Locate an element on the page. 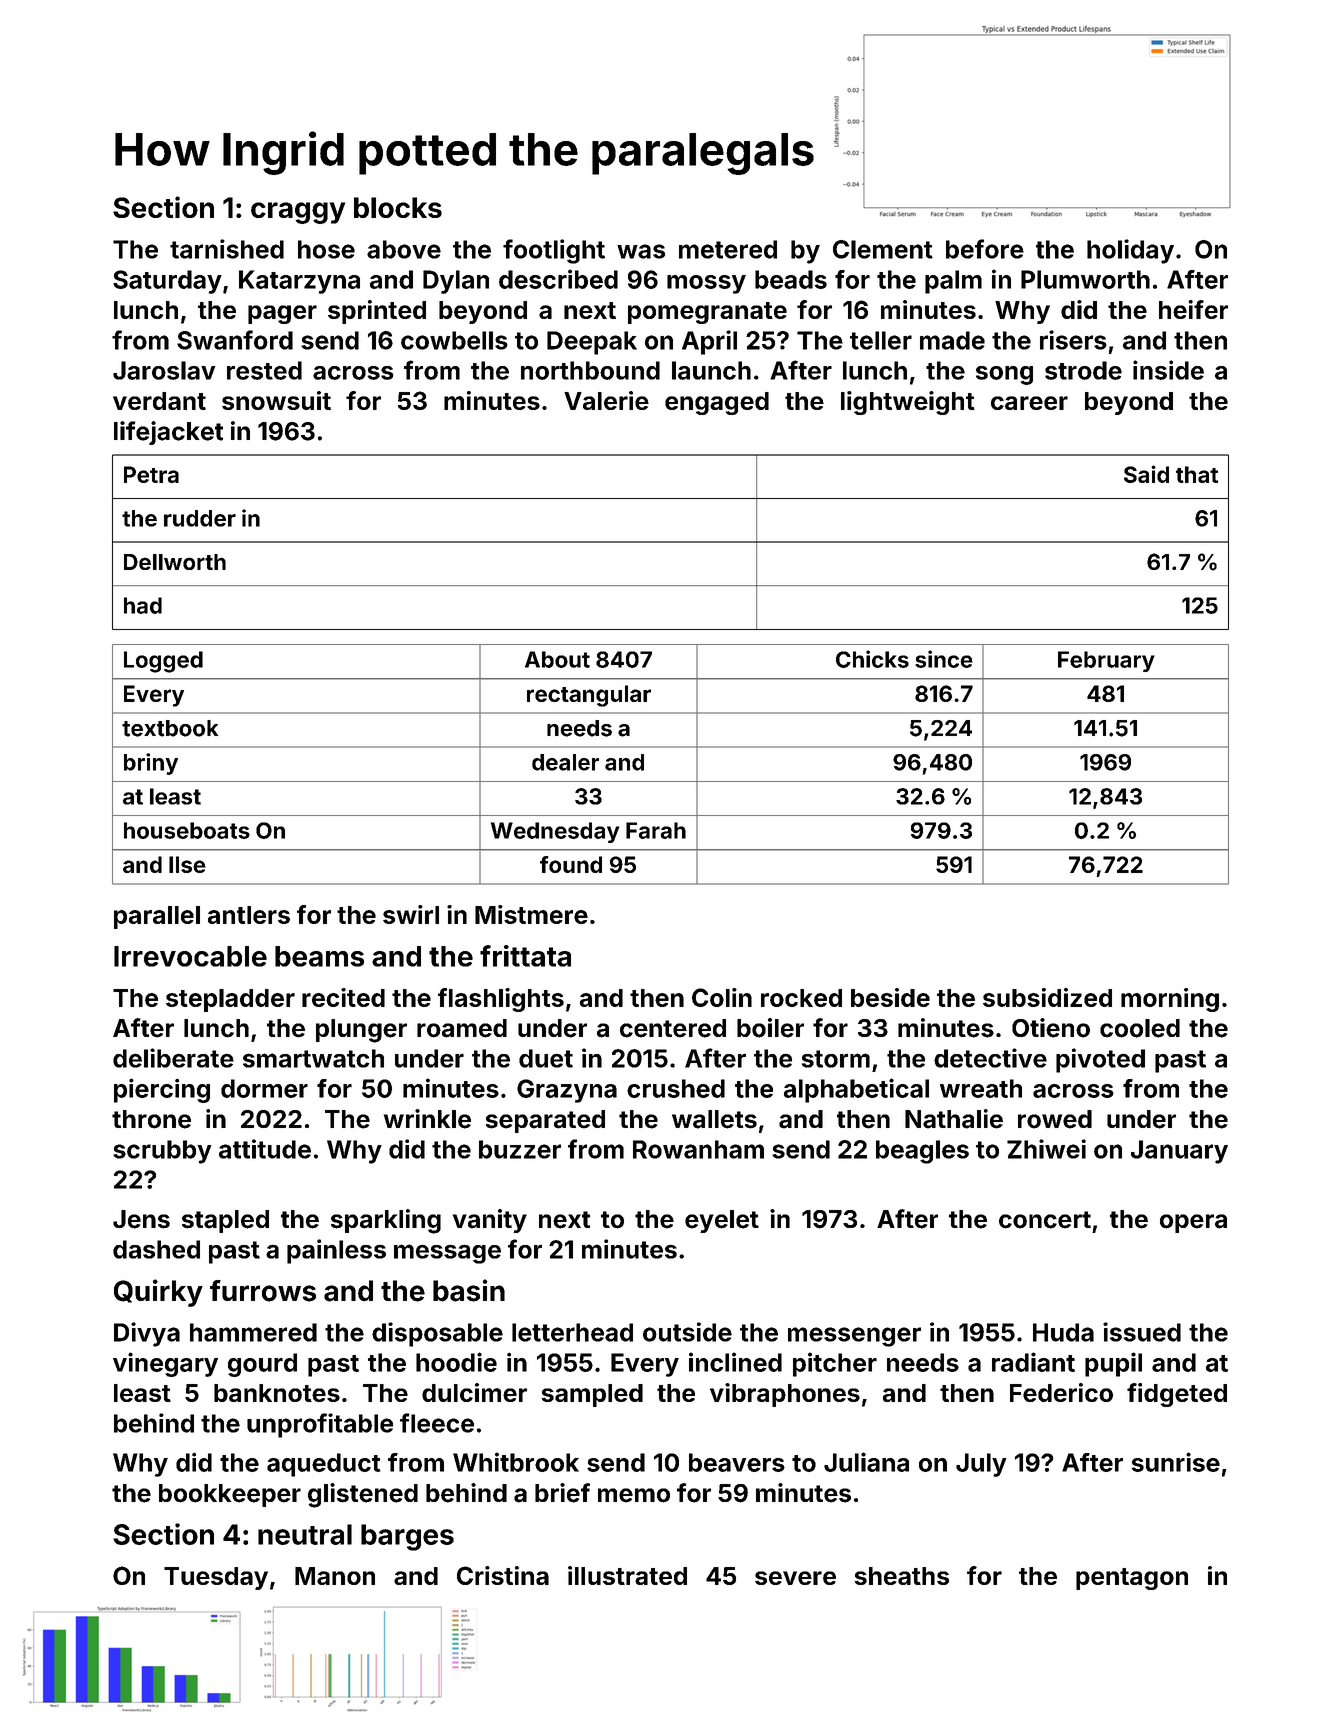 The height and width of the page is (1735, 1341). since is located at coordinates (944, 659).
